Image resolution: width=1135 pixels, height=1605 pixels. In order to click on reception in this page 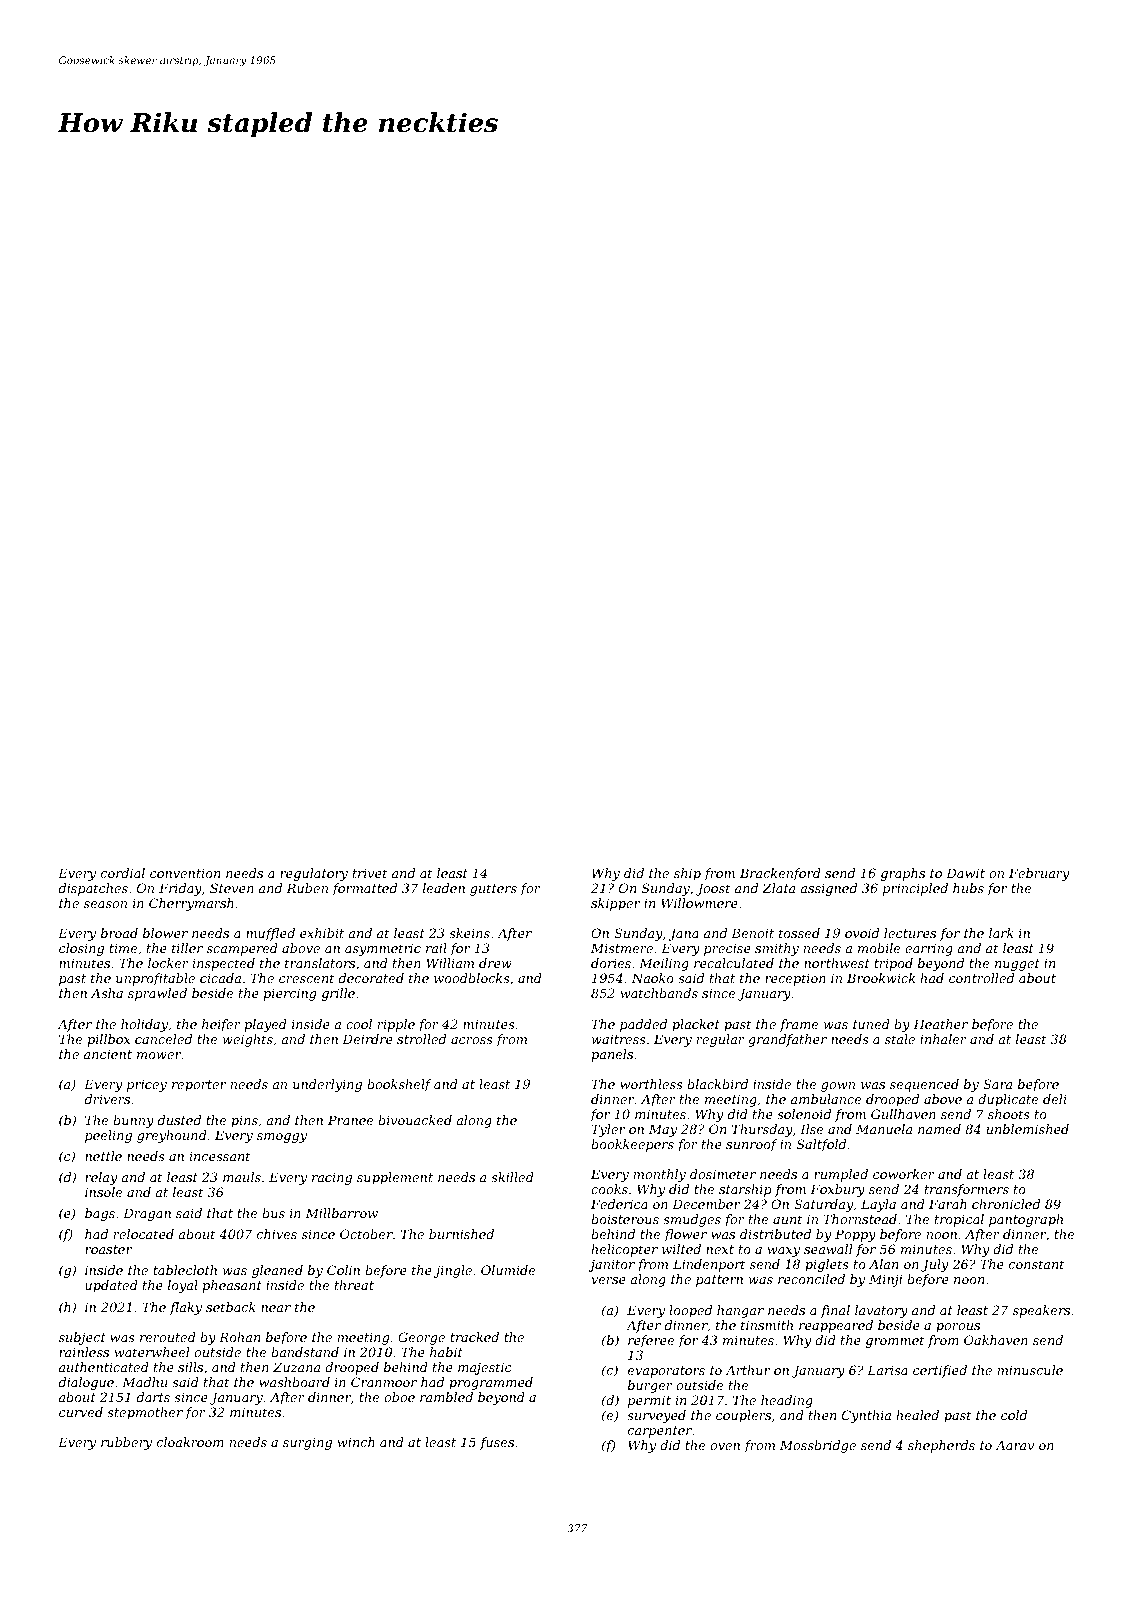, I will do `click(795, 980)`.
